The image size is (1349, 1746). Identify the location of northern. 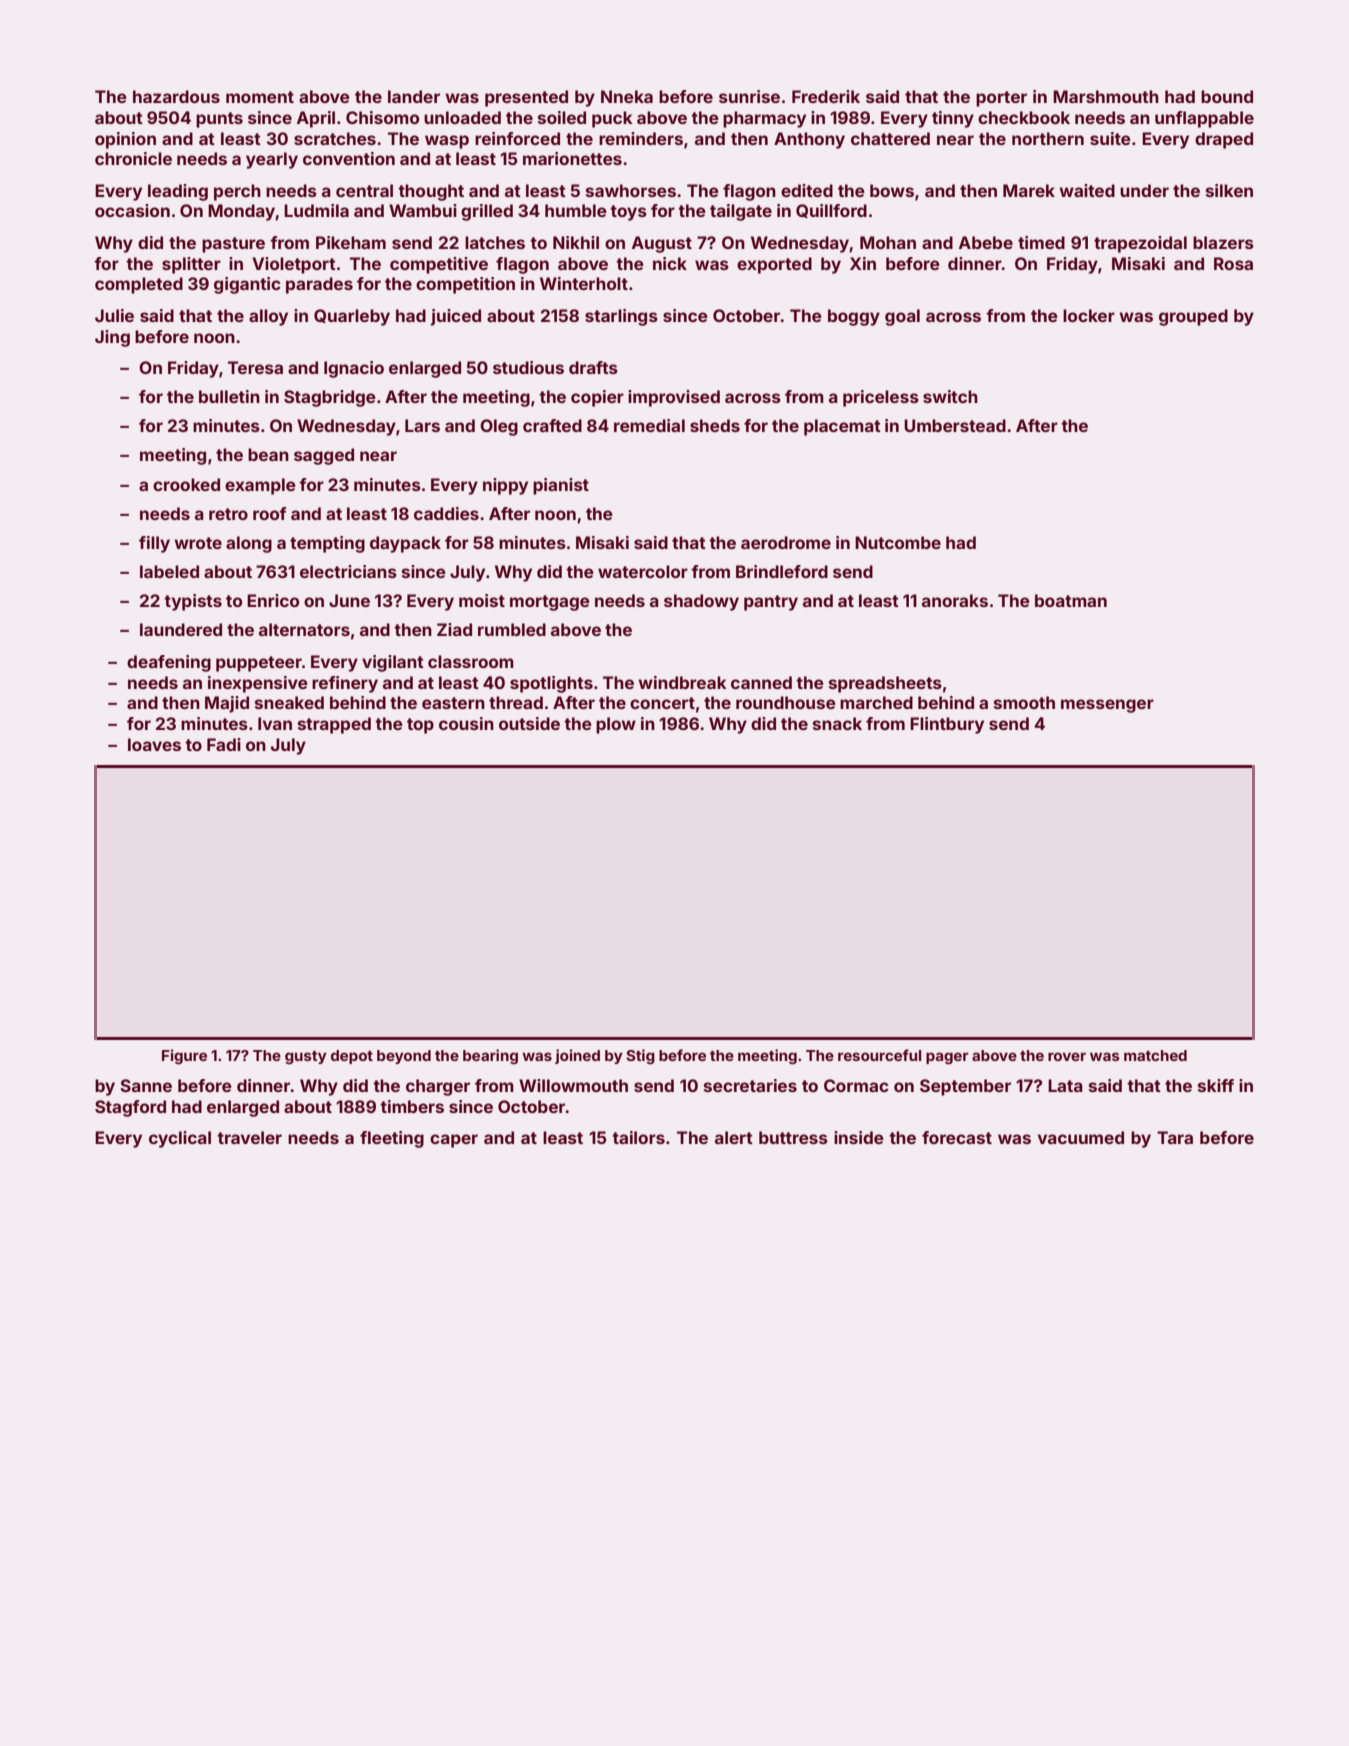
(1048, 138).
